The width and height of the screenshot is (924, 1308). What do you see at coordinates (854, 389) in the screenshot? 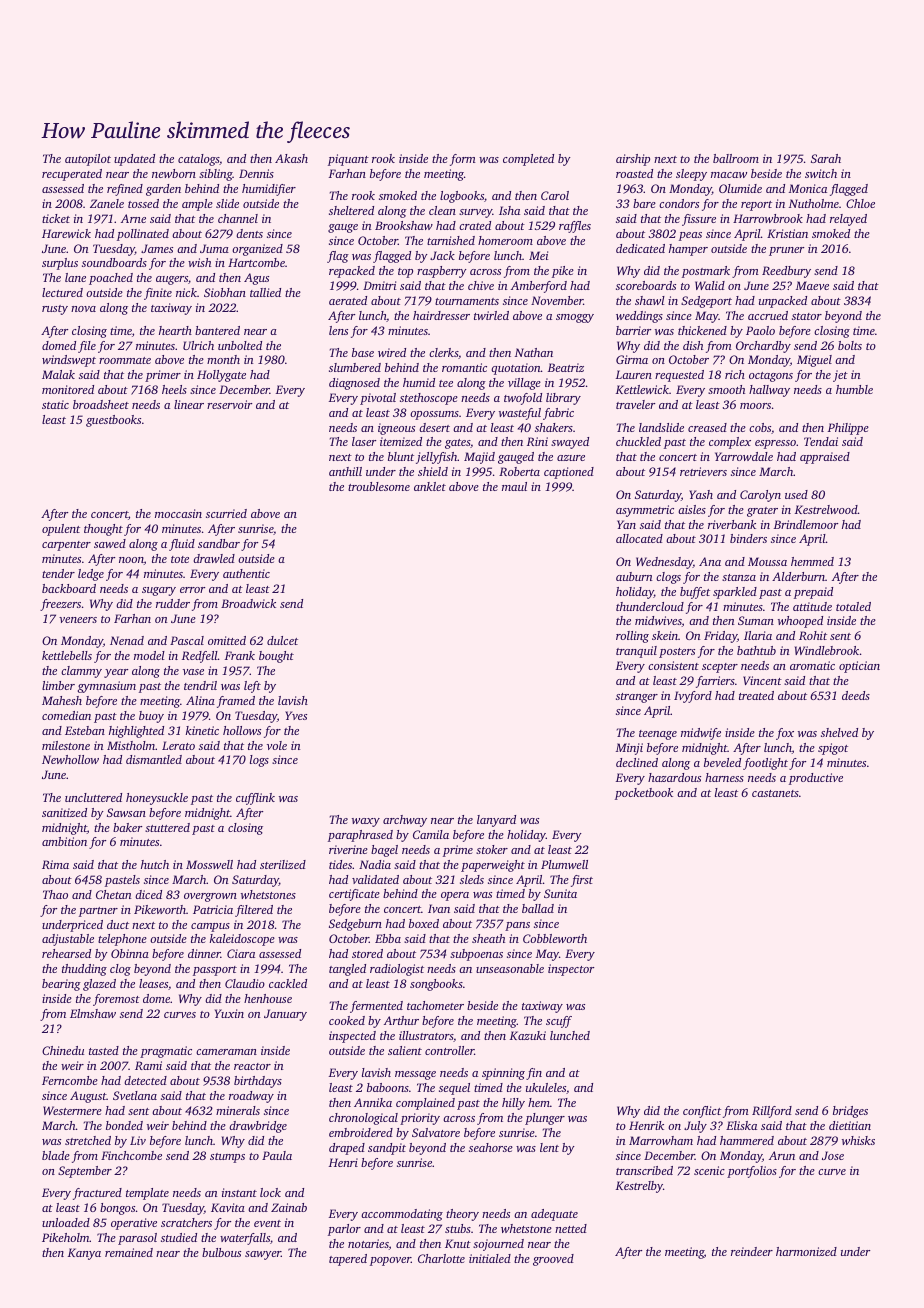
I see `humble` at bounding box center [854, 389].
